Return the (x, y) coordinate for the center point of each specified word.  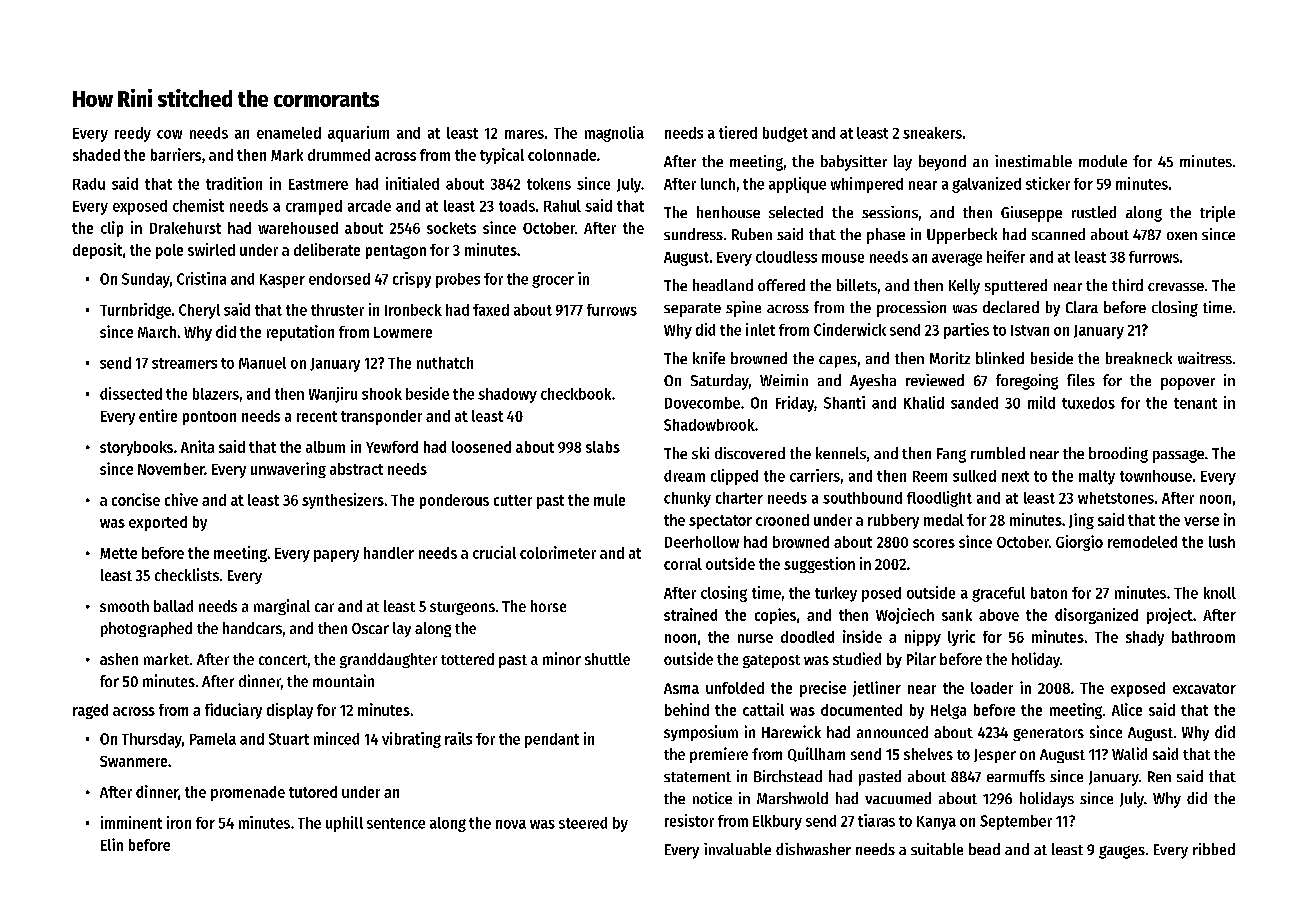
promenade (248, 793)
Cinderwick (850, 329)
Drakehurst (185, 228)
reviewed (935, 380)
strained (690, 614)
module (1103, 161)
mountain (343, 680)
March (157, 332)
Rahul (562, 206)
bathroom (1203, 637)
